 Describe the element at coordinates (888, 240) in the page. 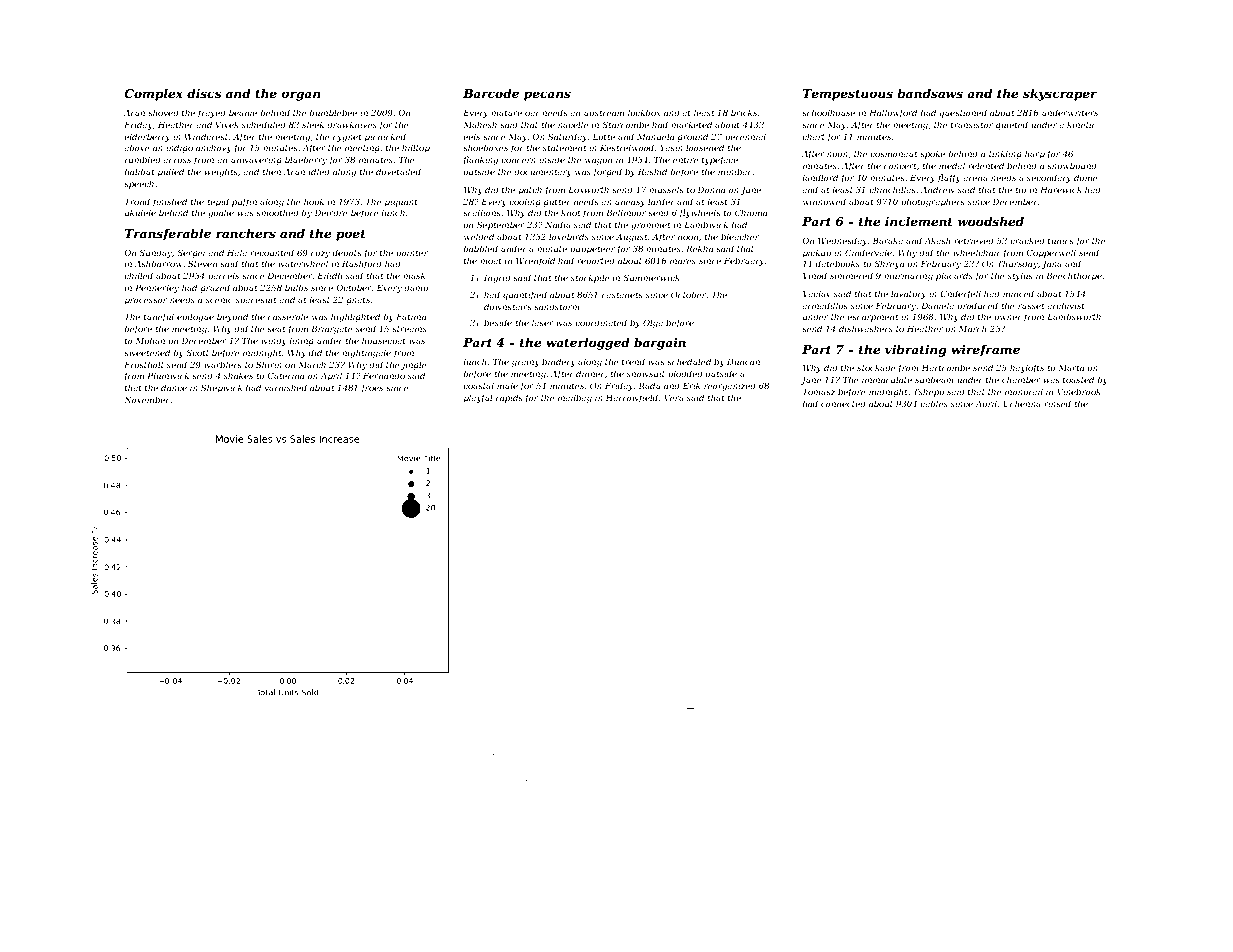

I see `Baraka` at that location.
